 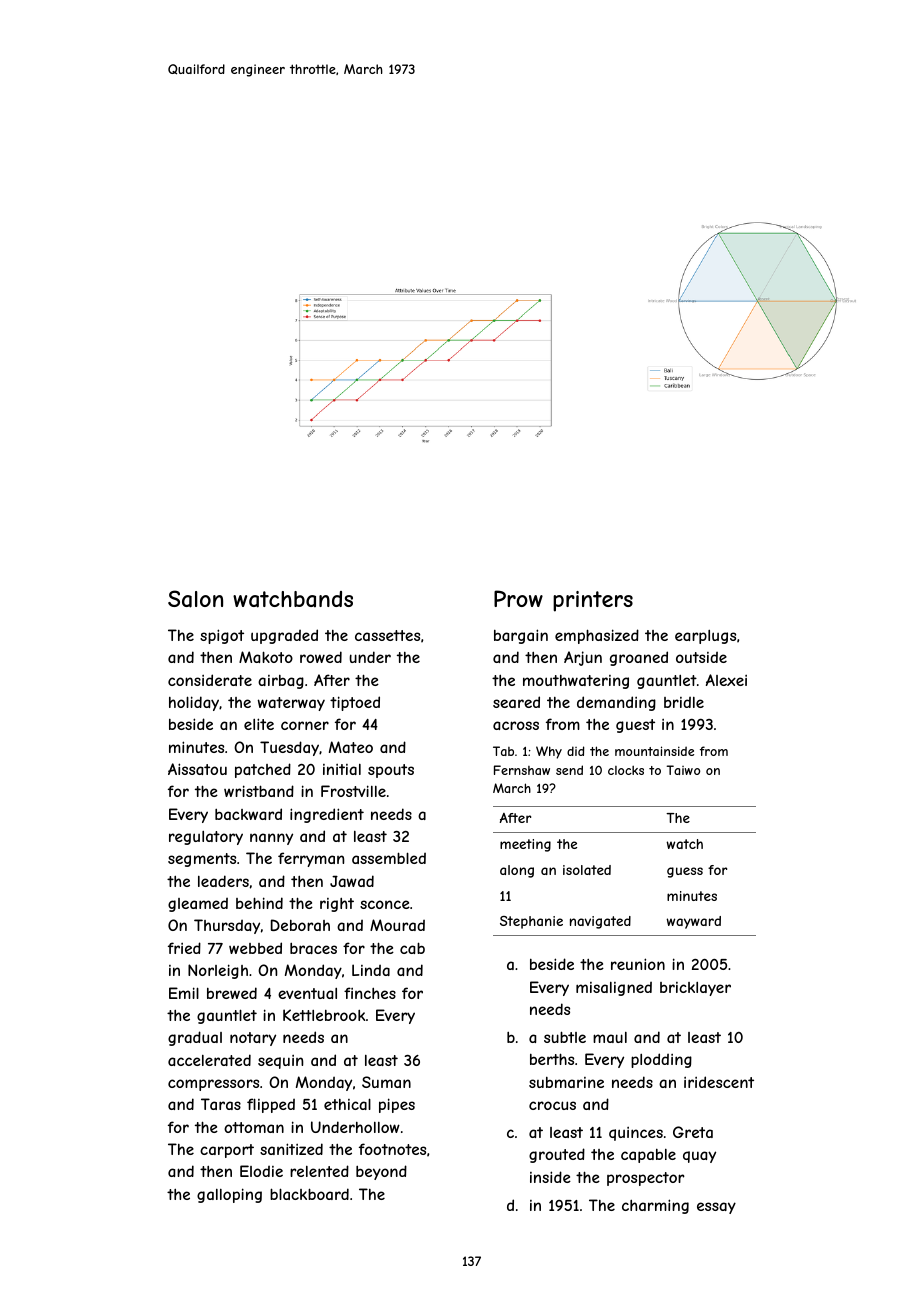 I want to click on blackboard, so click(x=309, y=1194).
